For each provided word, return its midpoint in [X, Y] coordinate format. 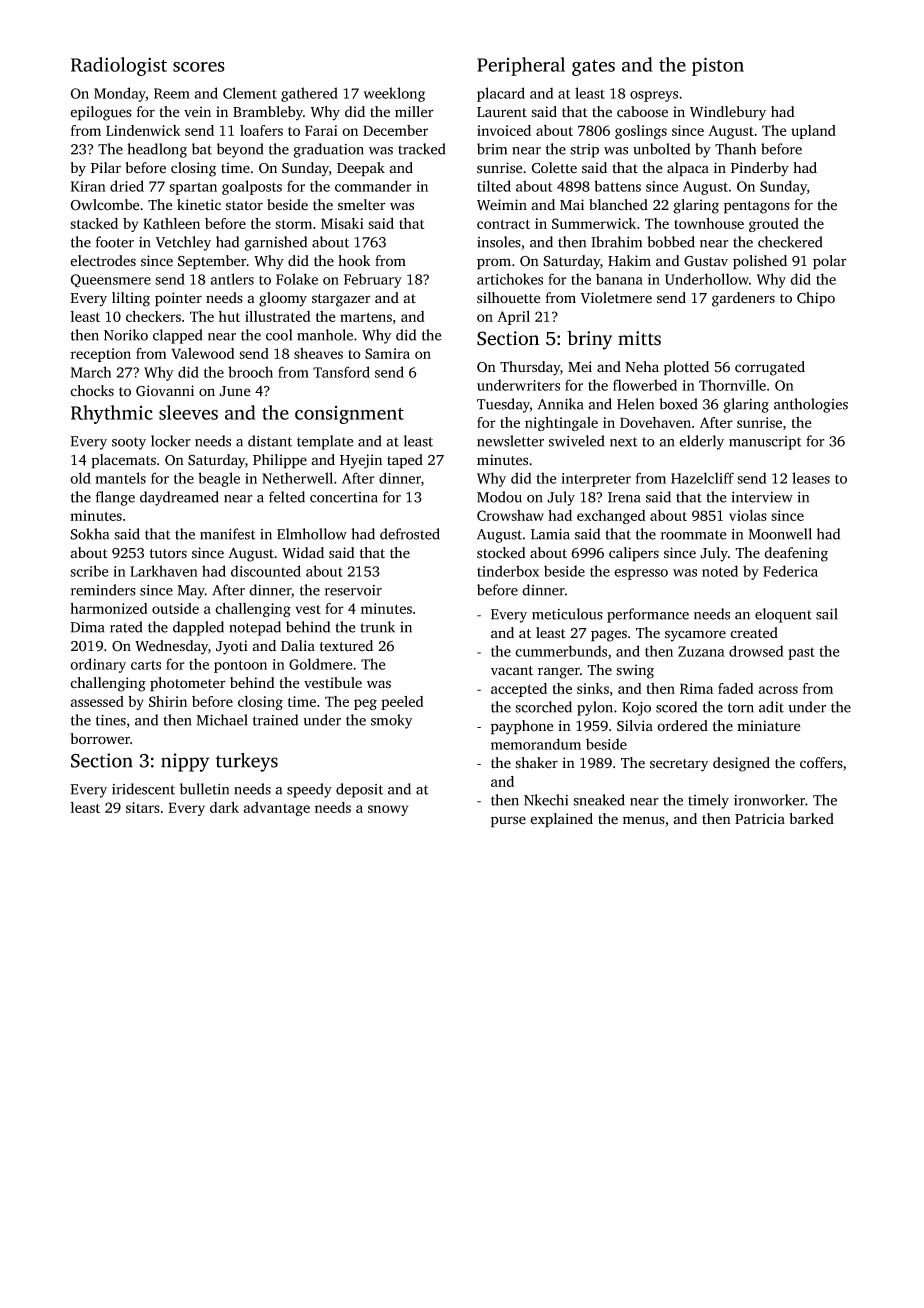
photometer [188, 684]
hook [354, 261]
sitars [143, 807]
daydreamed [179, 498]
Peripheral [521, 66]
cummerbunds [561, 651]
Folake [297, 279]
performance [648, 615]
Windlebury [728, 113]
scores [199, 67]
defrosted [410, 534]
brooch [250, 372]
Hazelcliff [702, 478]
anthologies [811, 405]
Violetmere [616, 298]
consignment [349, 415]
